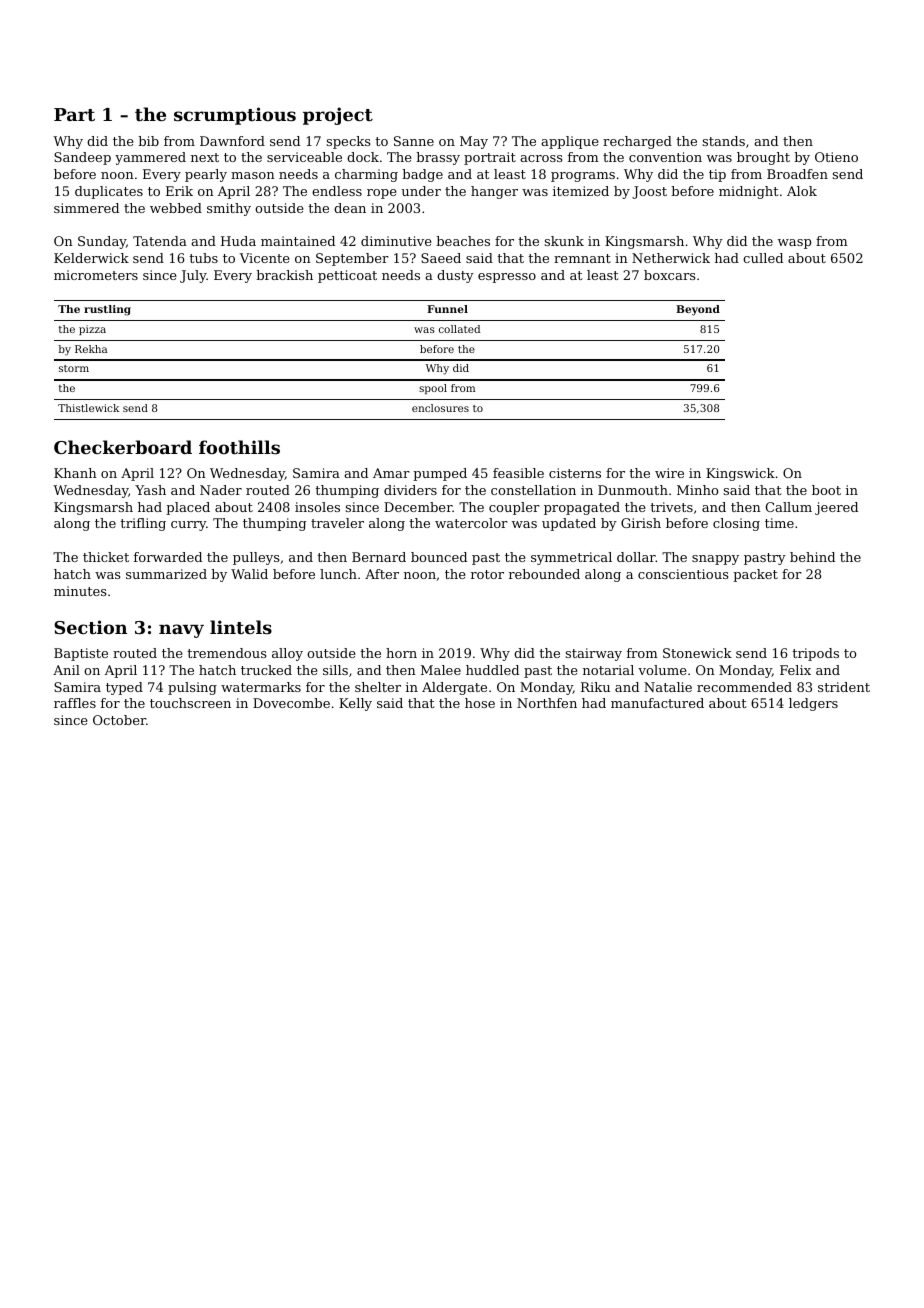  Describe the element at coordinates (317, 507) in the screenshot. I see `insoles` at that location.
